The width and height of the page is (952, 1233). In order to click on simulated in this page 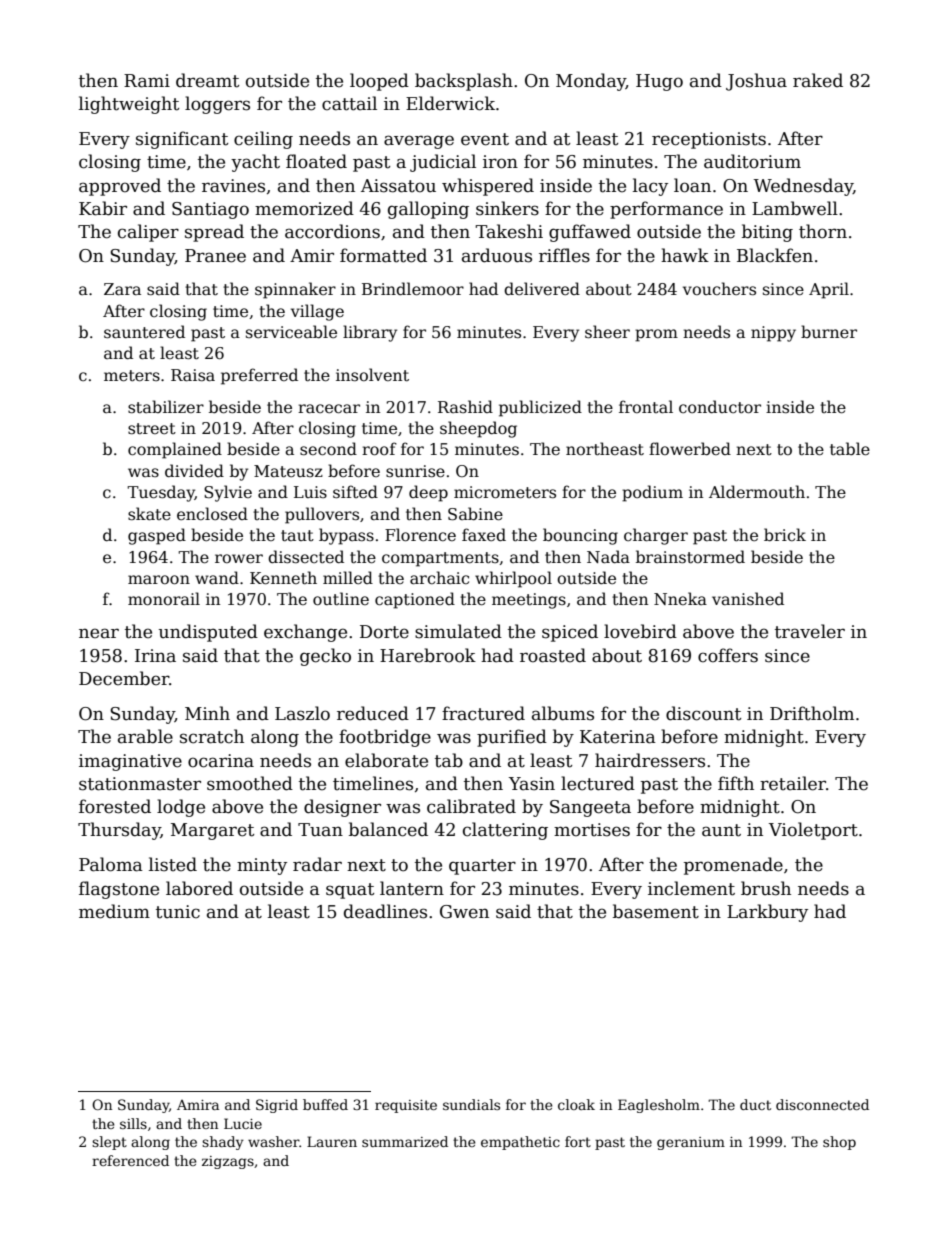, I will do `click(458, 631)`.
